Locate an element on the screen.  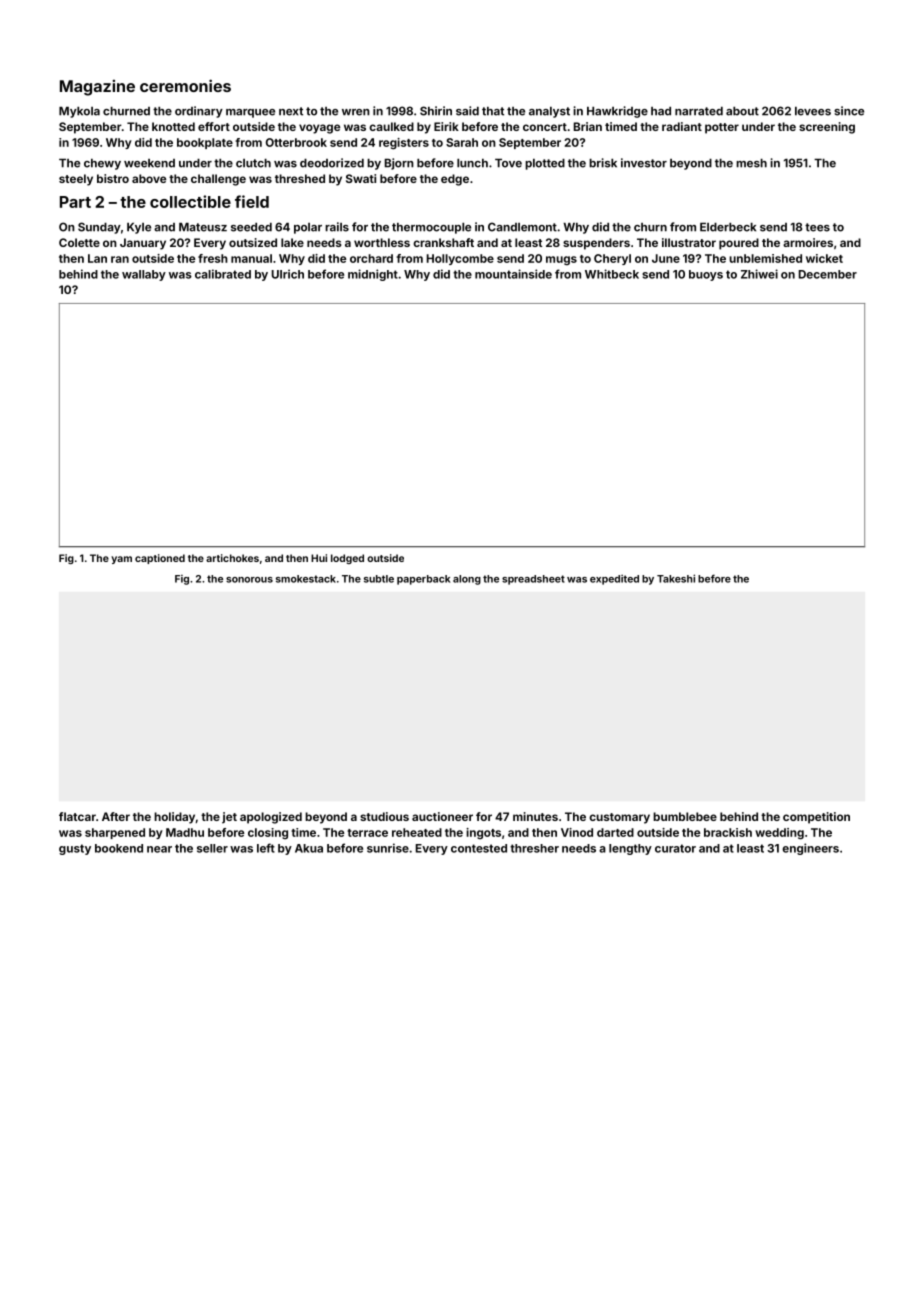
sunrise is located at coordinates (388, 848).
